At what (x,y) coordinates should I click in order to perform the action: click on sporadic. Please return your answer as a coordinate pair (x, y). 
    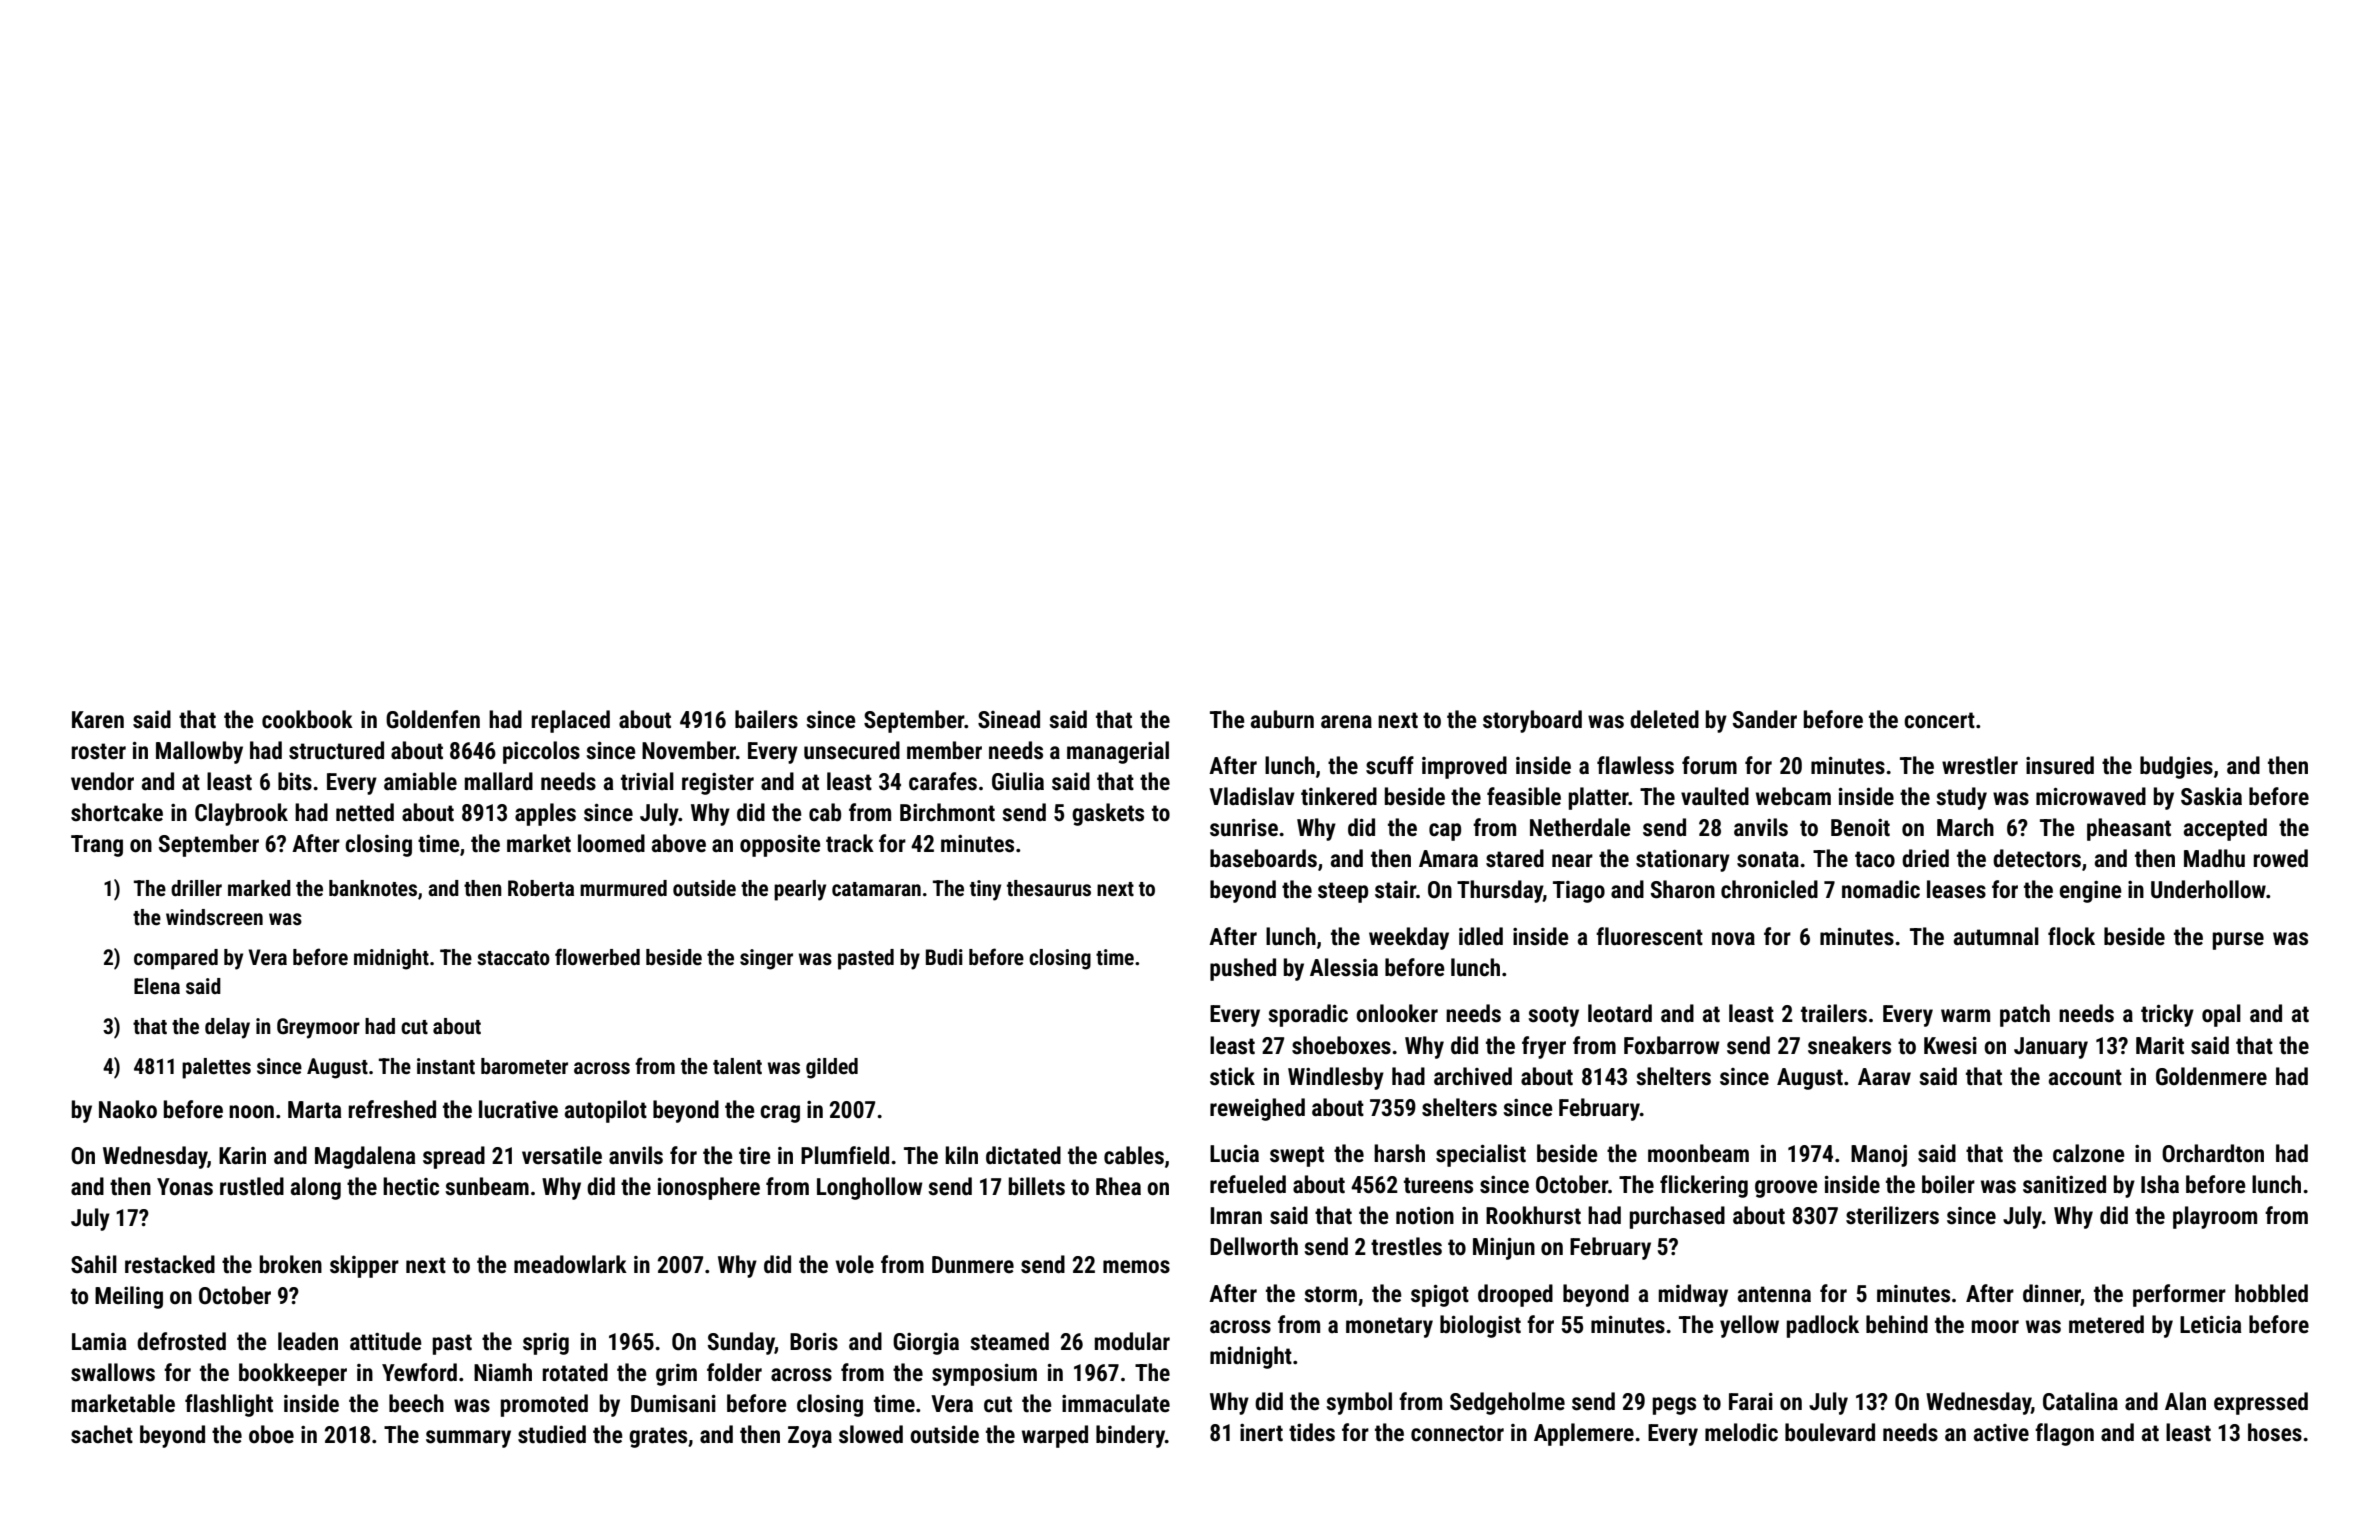
    Looking at the image, I should click on (1308, 1015).
